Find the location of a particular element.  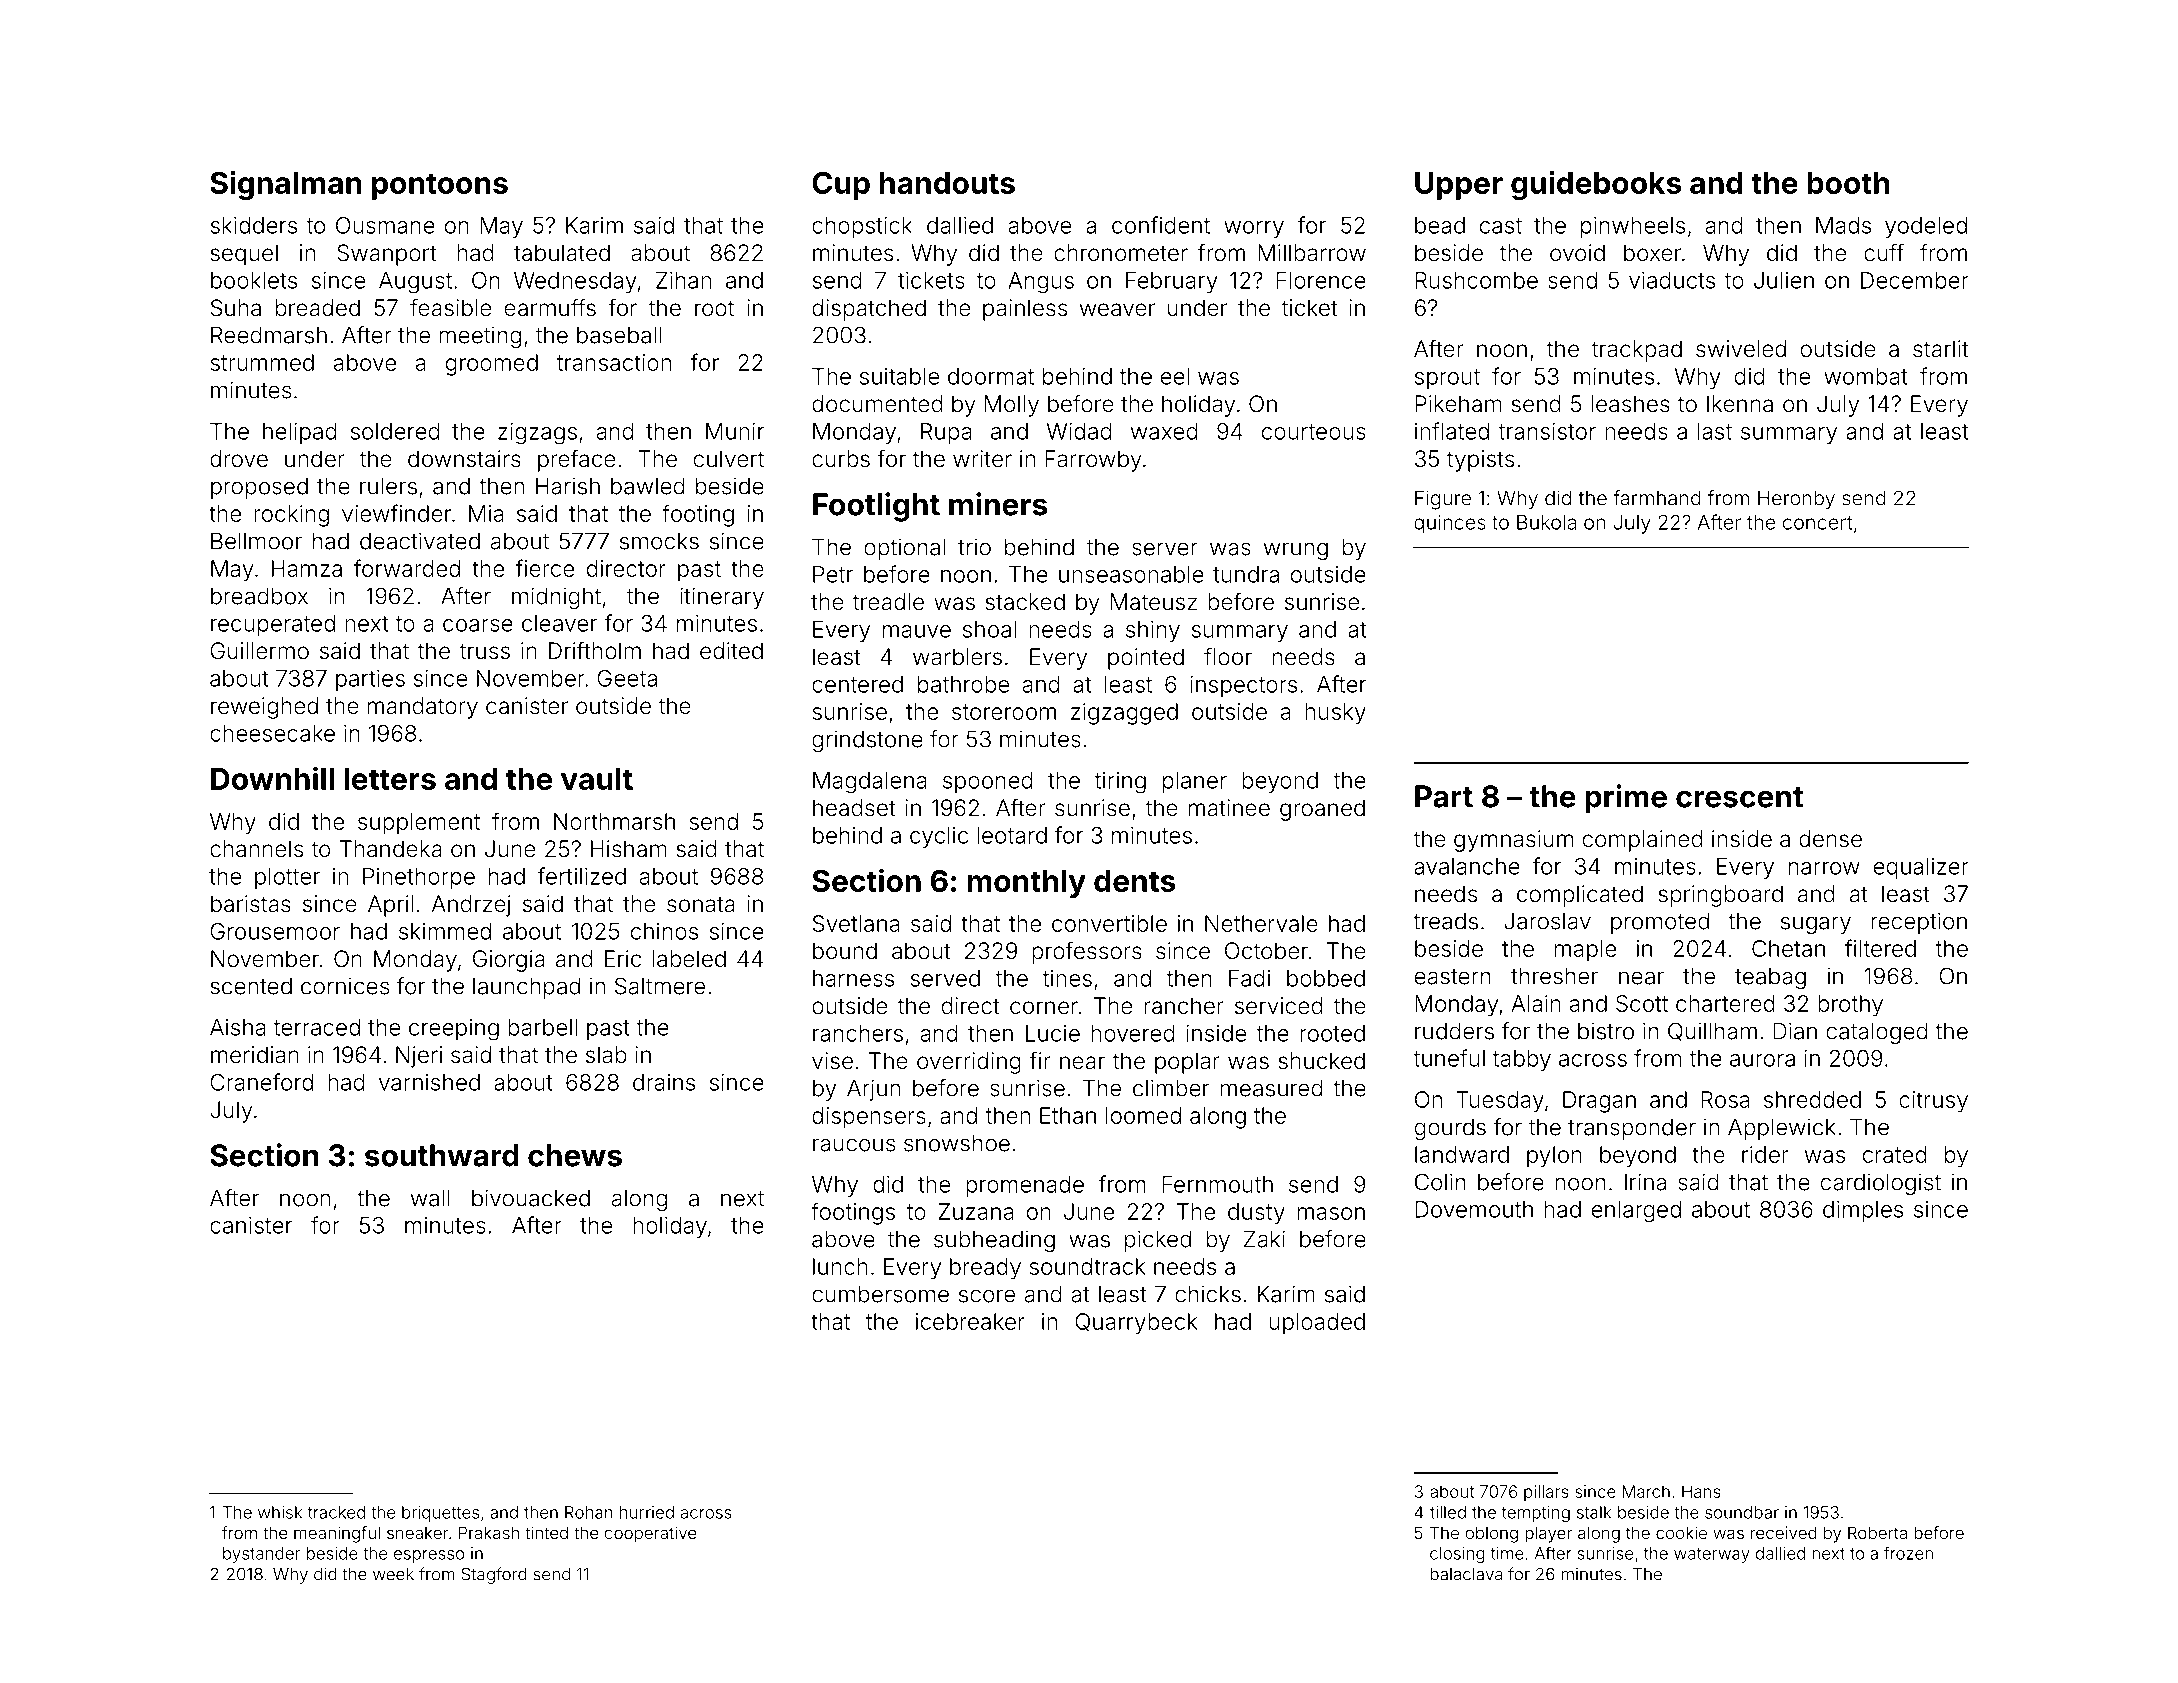

doormat is located at coordinates (991, 376).
